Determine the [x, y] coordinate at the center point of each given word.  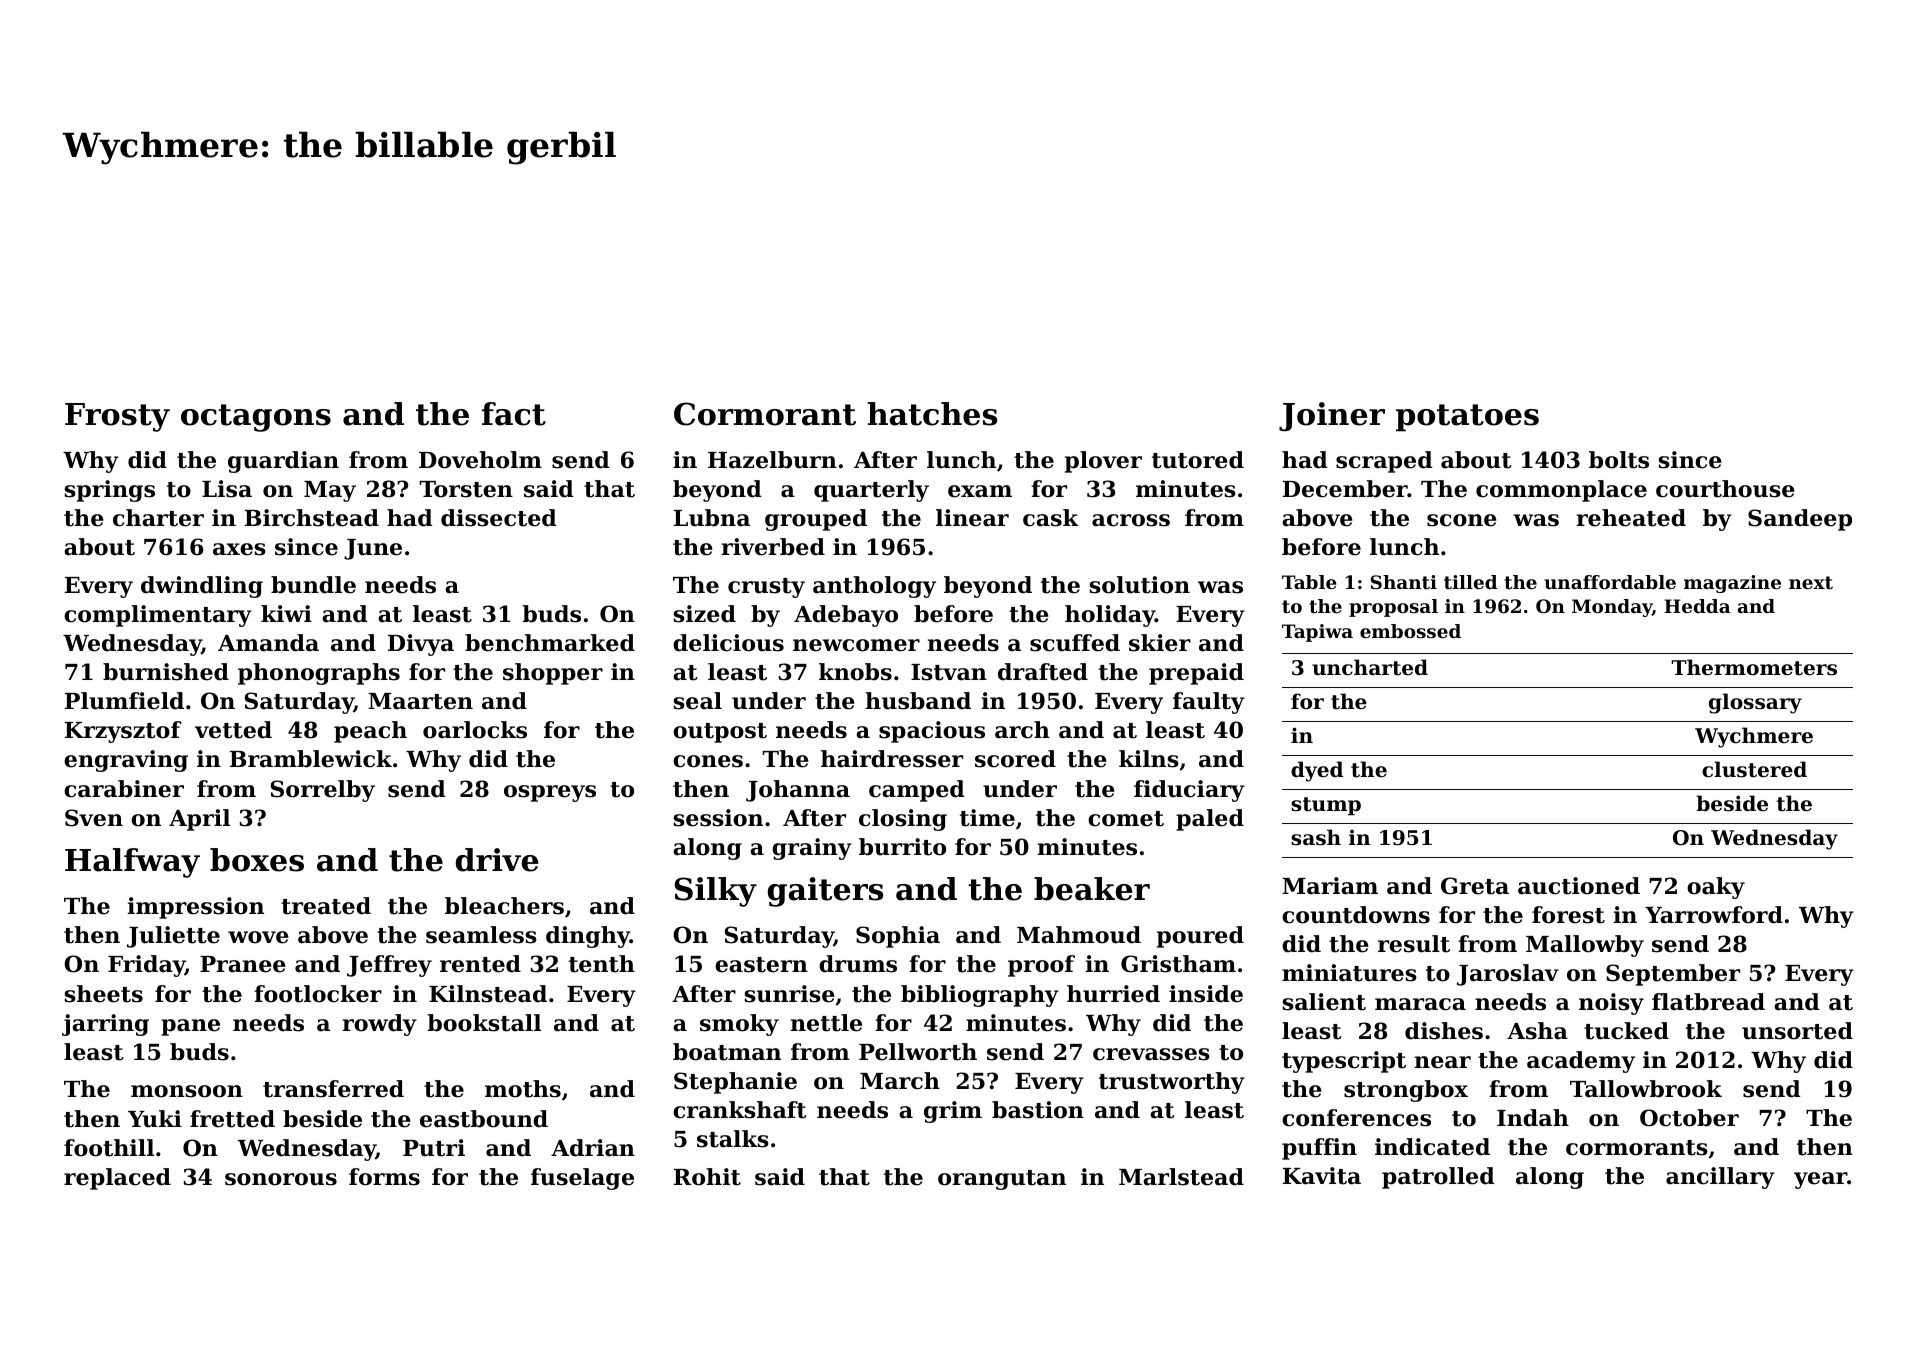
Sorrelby [322, 791]
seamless [481, 935]
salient [1324, 1002]
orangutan [1002, 1180]
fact [514, 414]
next [1811, 582]
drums [858, 964]
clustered [1754, 769]
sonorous [281, 1179]
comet [1126, 819]
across [1131, 520]
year [1820, 1180]
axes [239, 549]
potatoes [1467, 418]
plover [1103, 462]
